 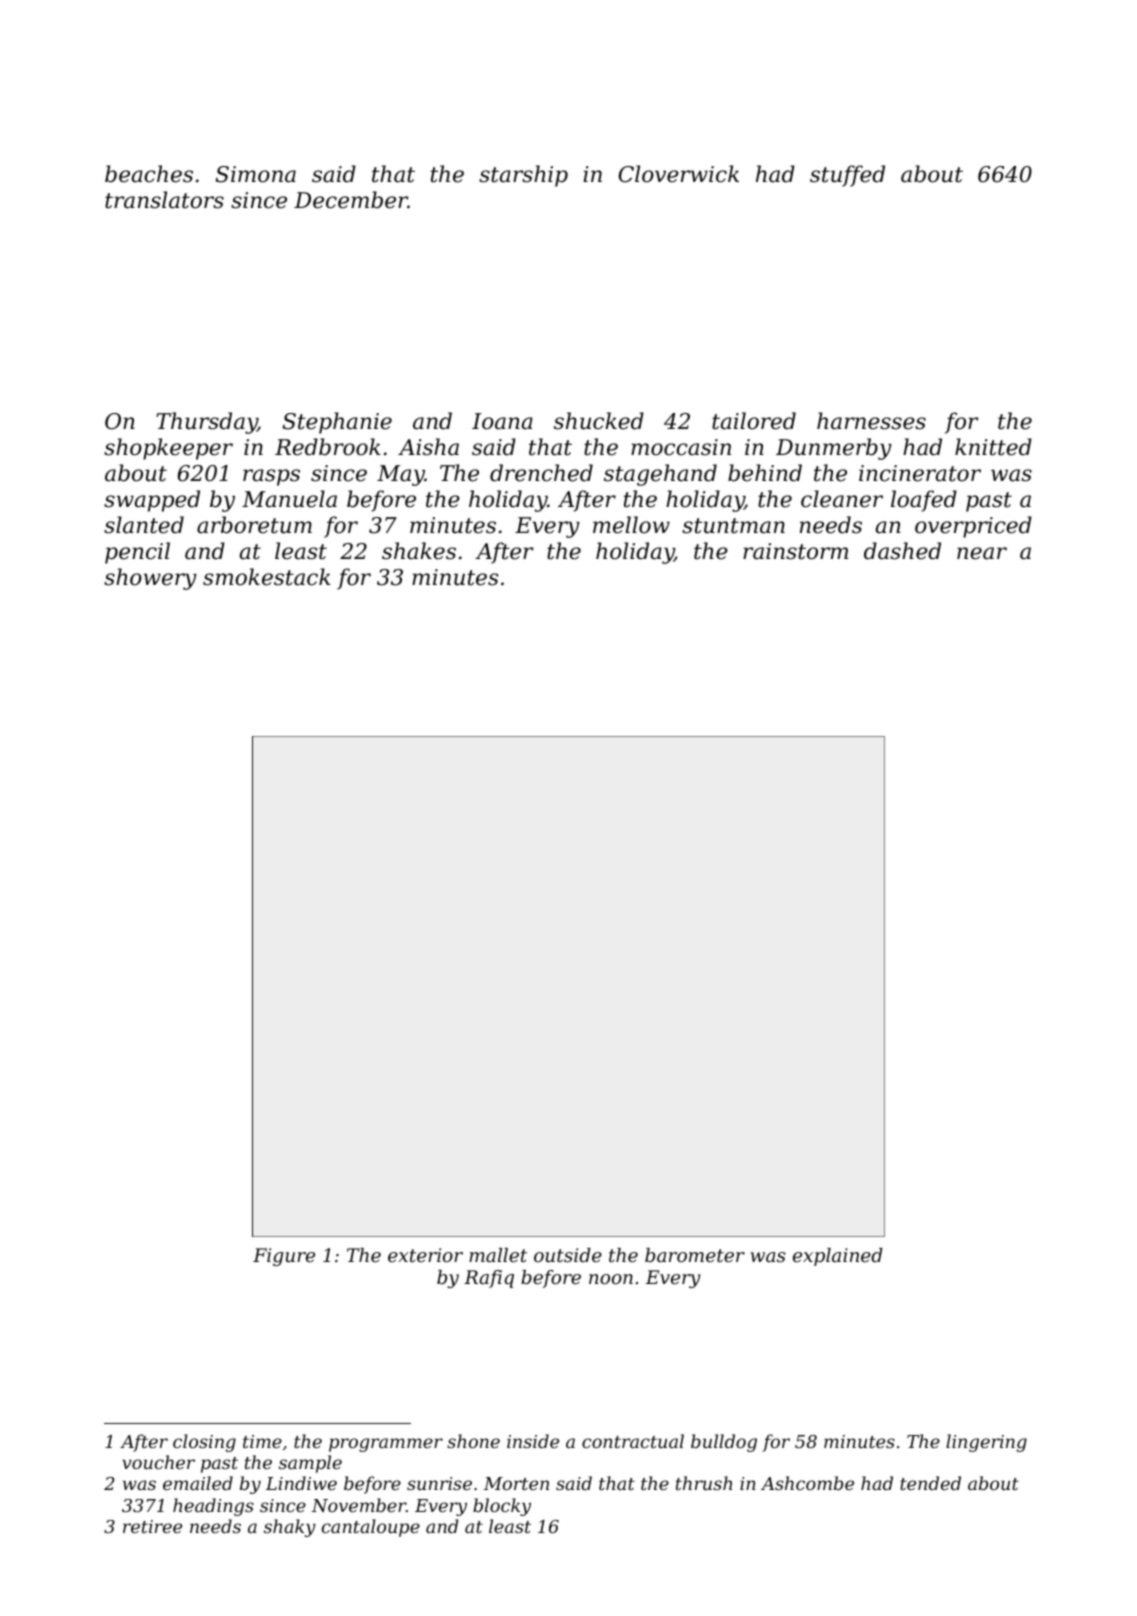 I want to click on stuffed, so click(x=847, y=176).
